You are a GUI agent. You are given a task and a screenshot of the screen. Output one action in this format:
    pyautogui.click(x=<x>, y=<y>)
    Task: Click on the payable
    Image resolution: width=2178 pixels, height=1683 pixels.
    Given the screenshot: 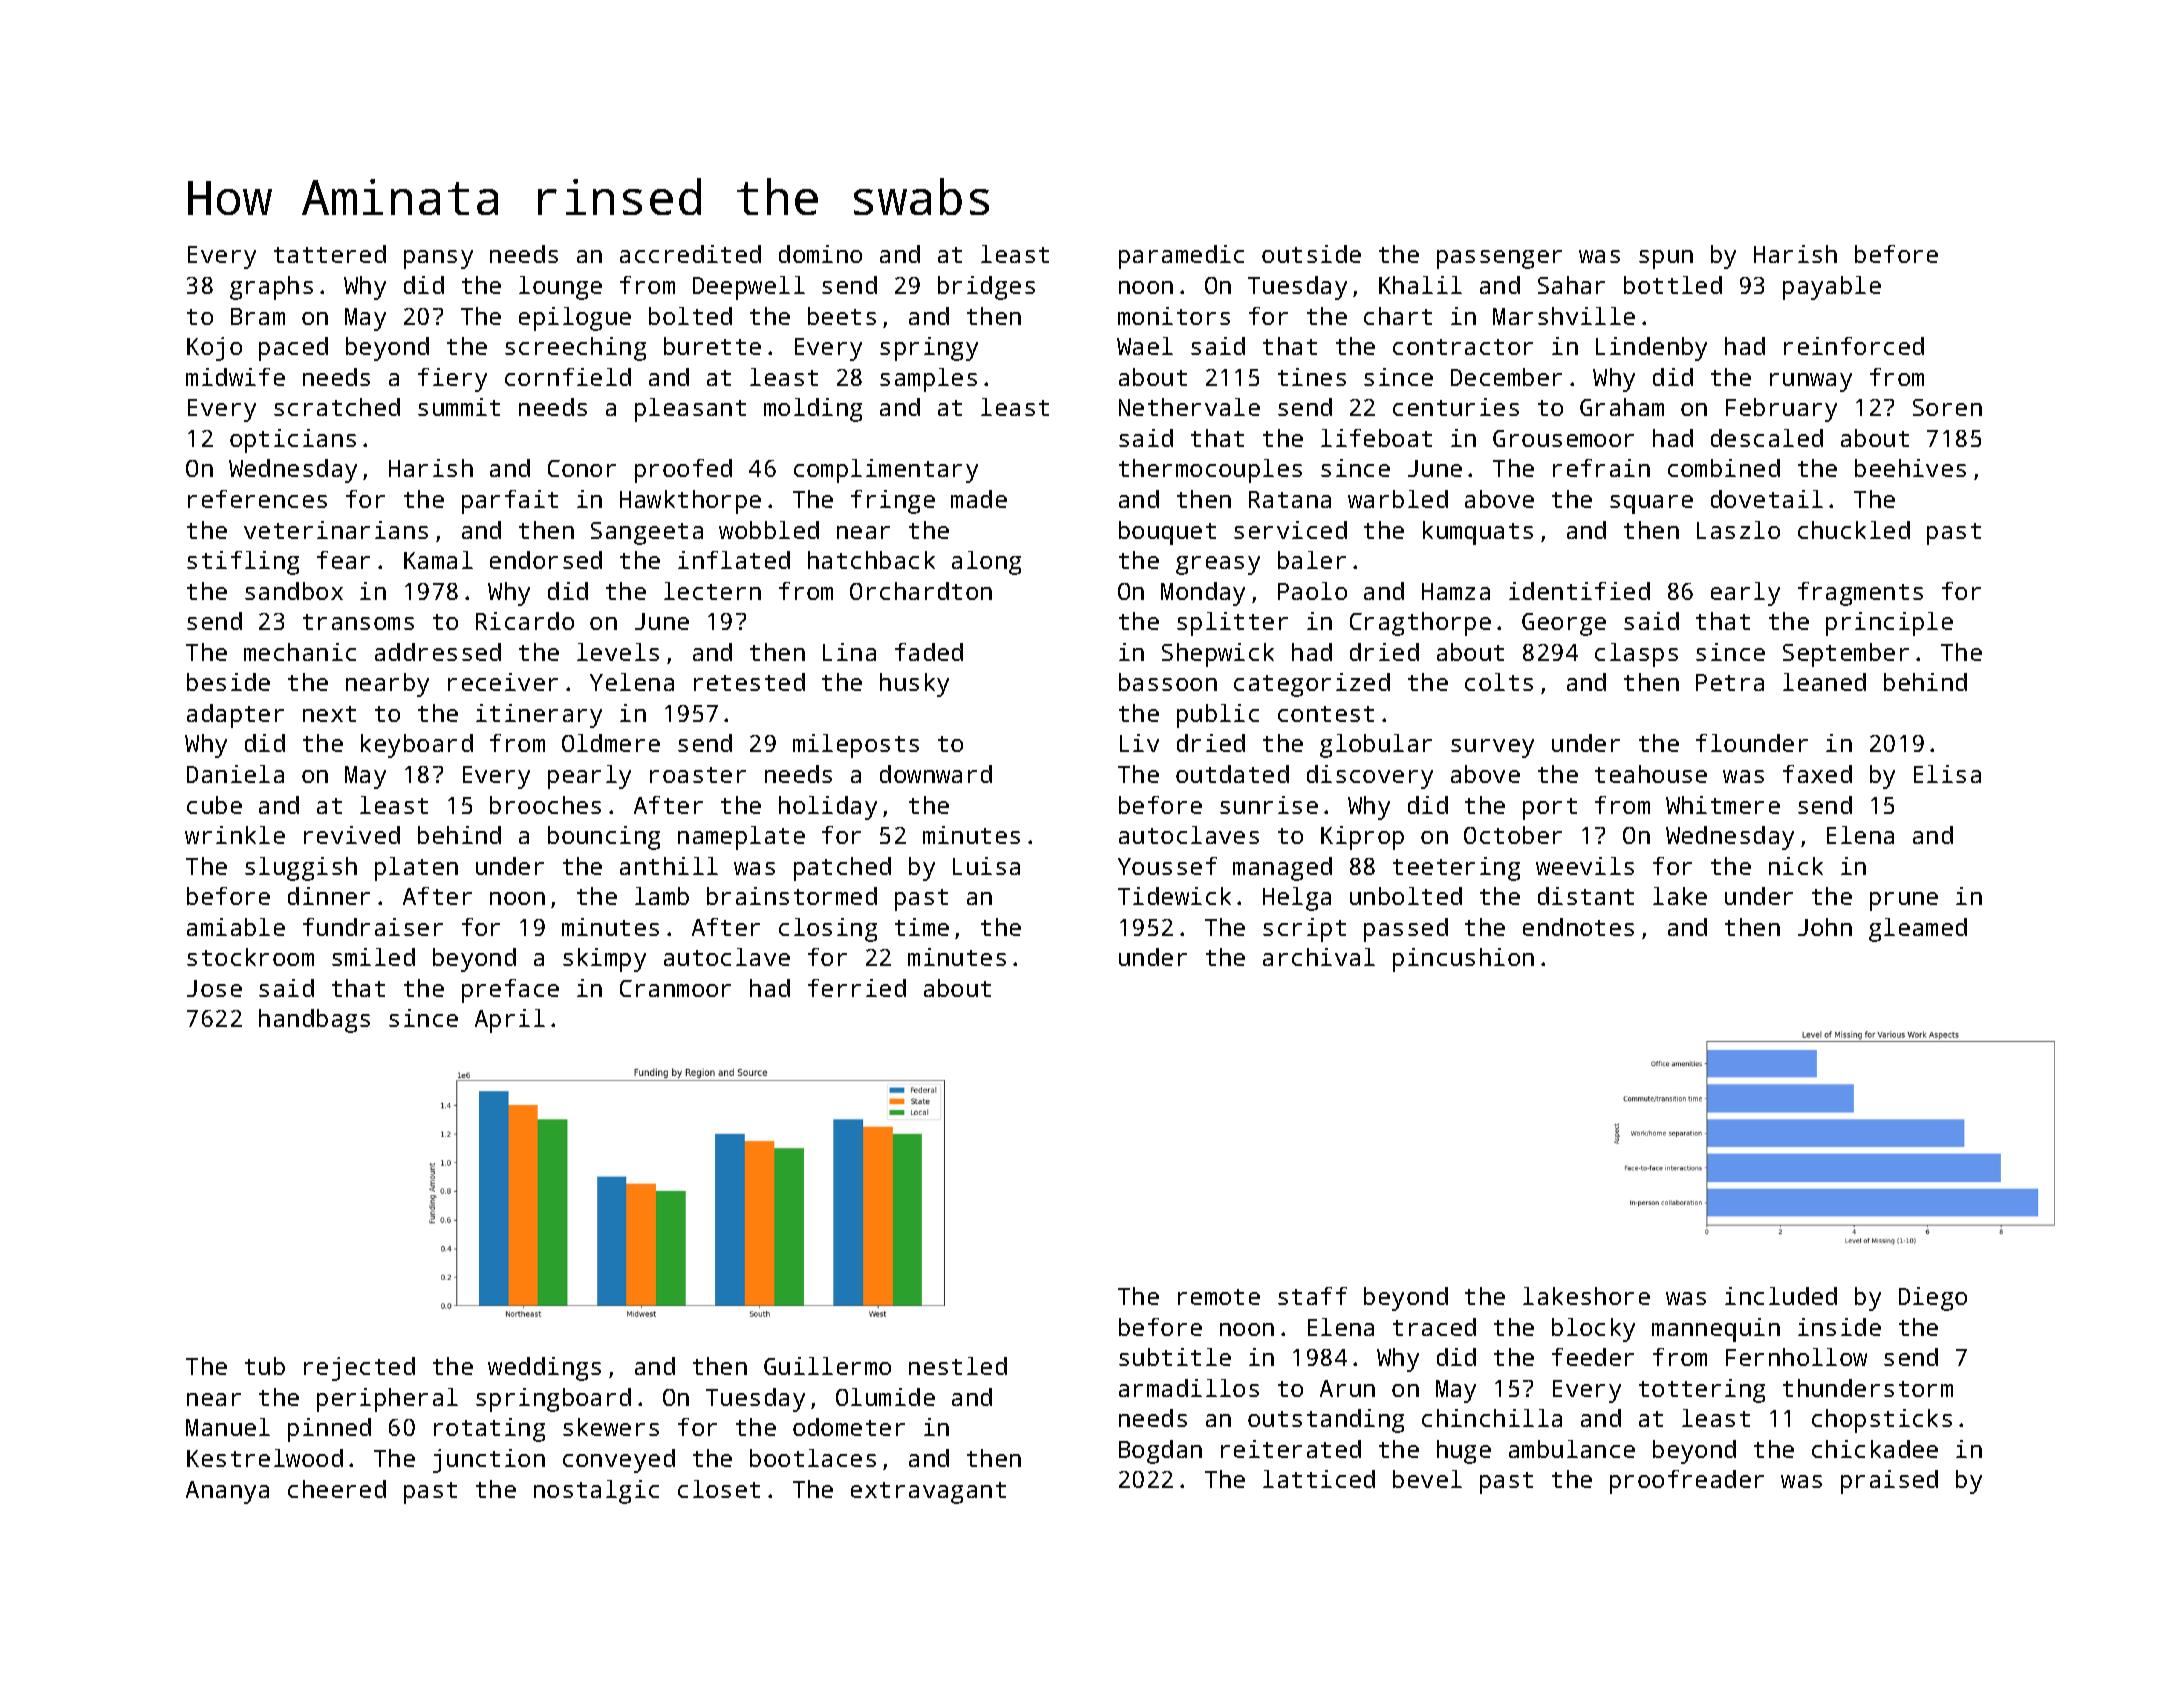 What is the action you would take?
    pyautogui.click(x=1832, y=288)
